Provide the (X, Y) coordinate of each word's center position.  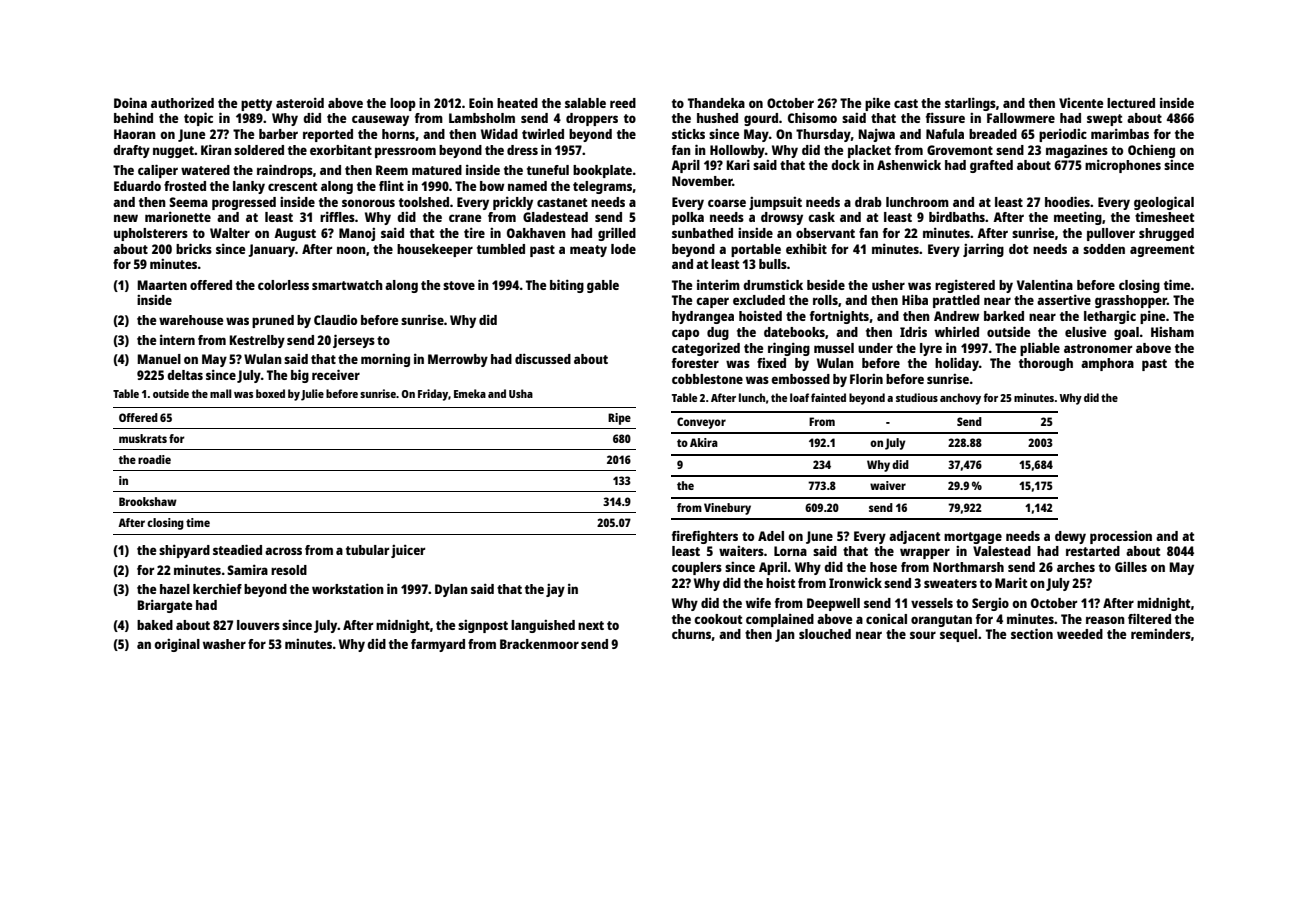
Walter (230, 233)
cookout (718, 619)
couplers (697, 568)
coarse (727, 203)
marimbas (1120, 134)
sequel (958, 635)
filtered (1149, 618)
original (177, 645)
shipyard (184, 551)
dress (522, 150)
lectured (1131, 103)
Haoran (135, 134)
